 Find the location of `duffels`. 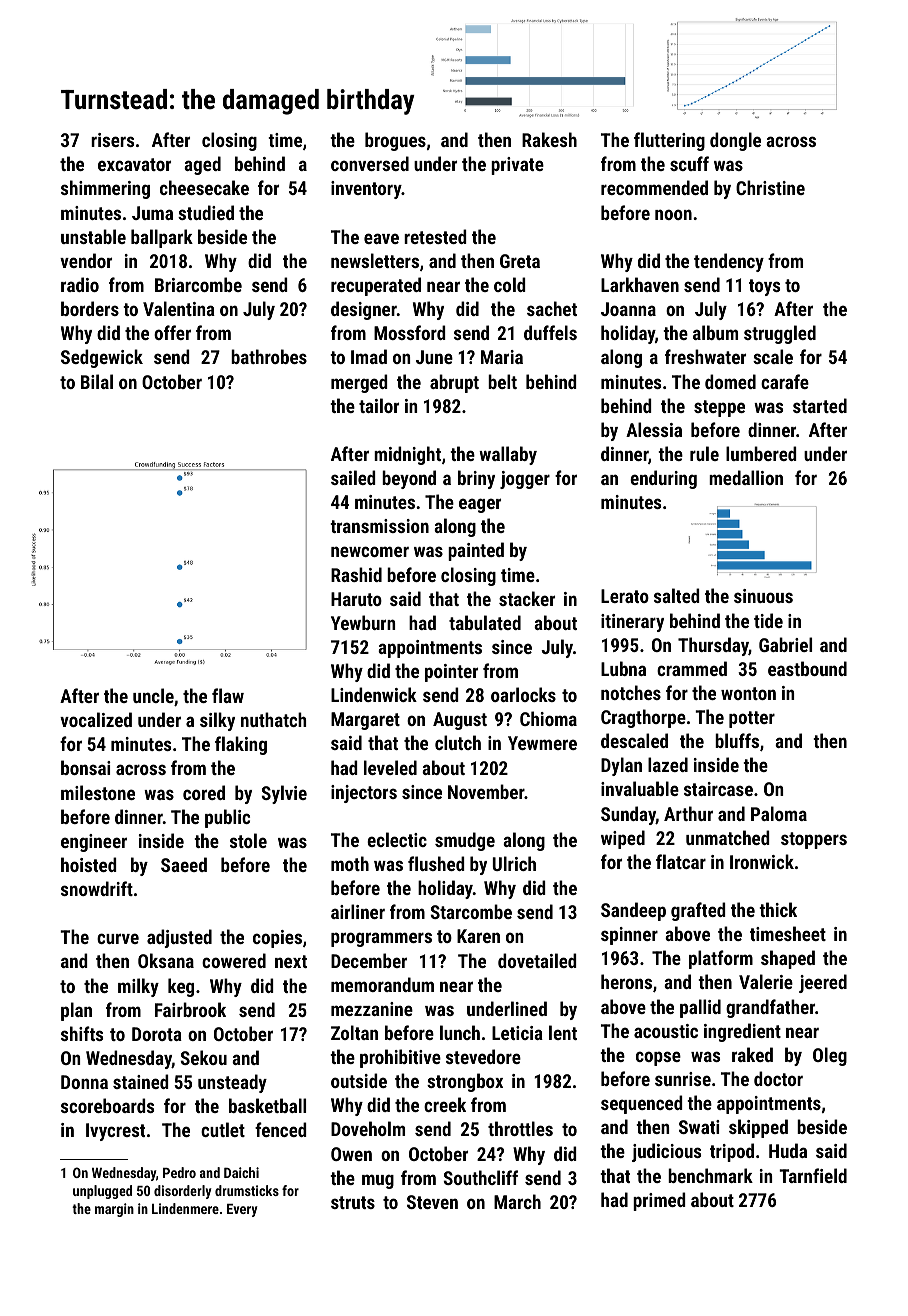

duffels is located at coordinates (550, 332).
